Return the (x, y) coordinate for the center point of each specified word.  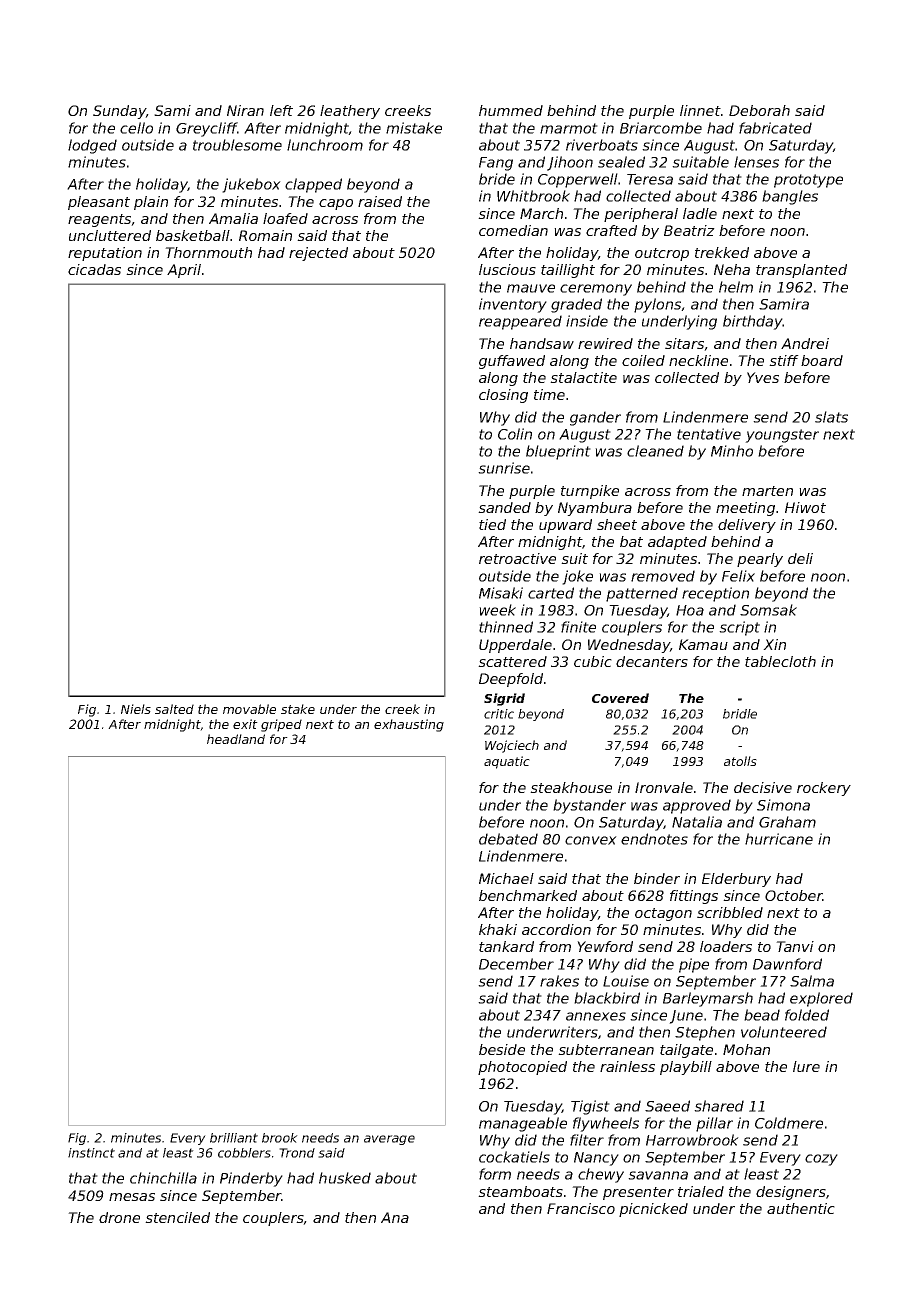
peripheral (641, 215)
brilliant (234, 1138)
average (389, 1140)
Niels (136, 709)
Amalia (233, 218)
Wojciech (512, 746)
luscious (507, 269)
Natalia (697, 822)
